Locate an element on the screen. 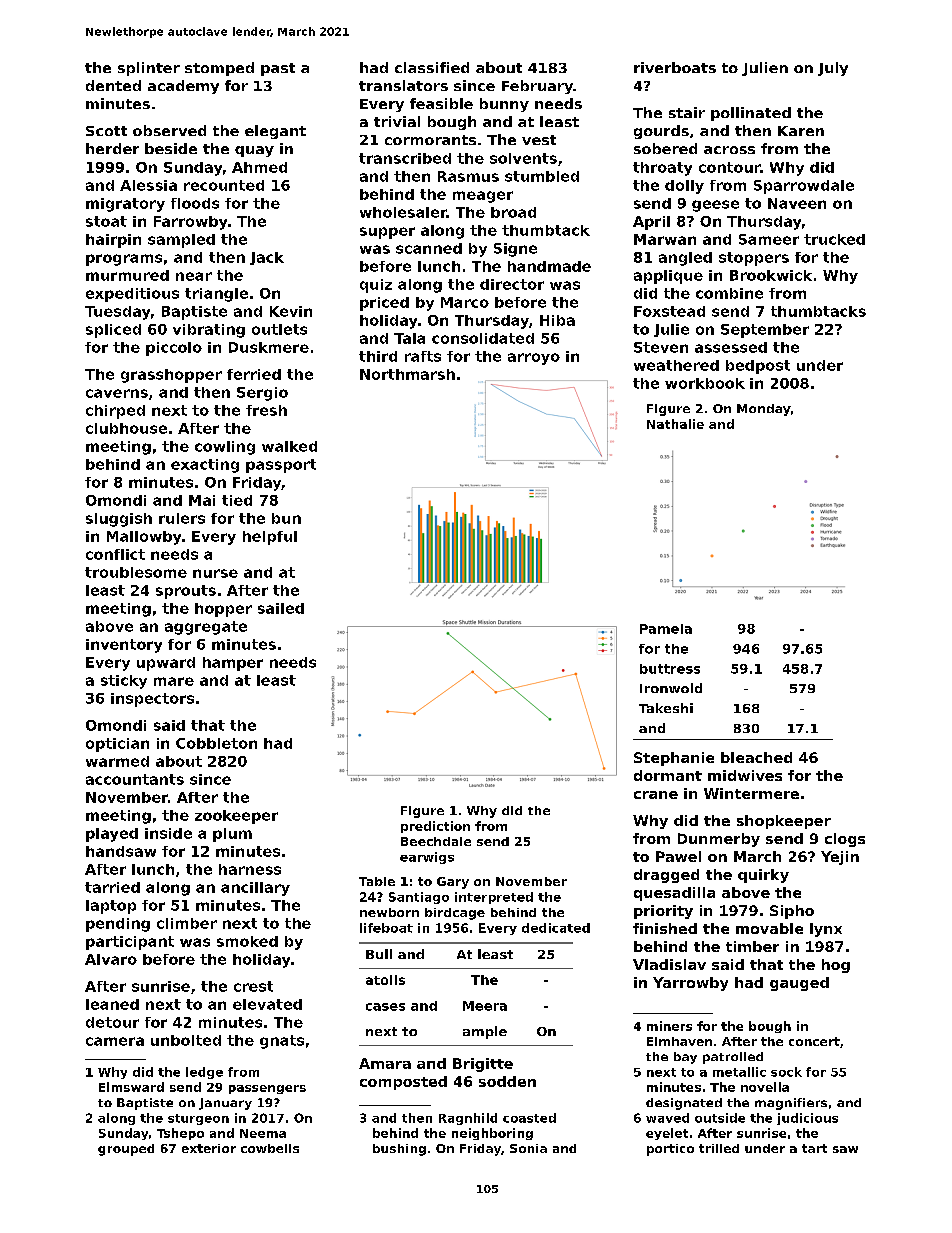  metallic is located at coordinates (739, 1072).
